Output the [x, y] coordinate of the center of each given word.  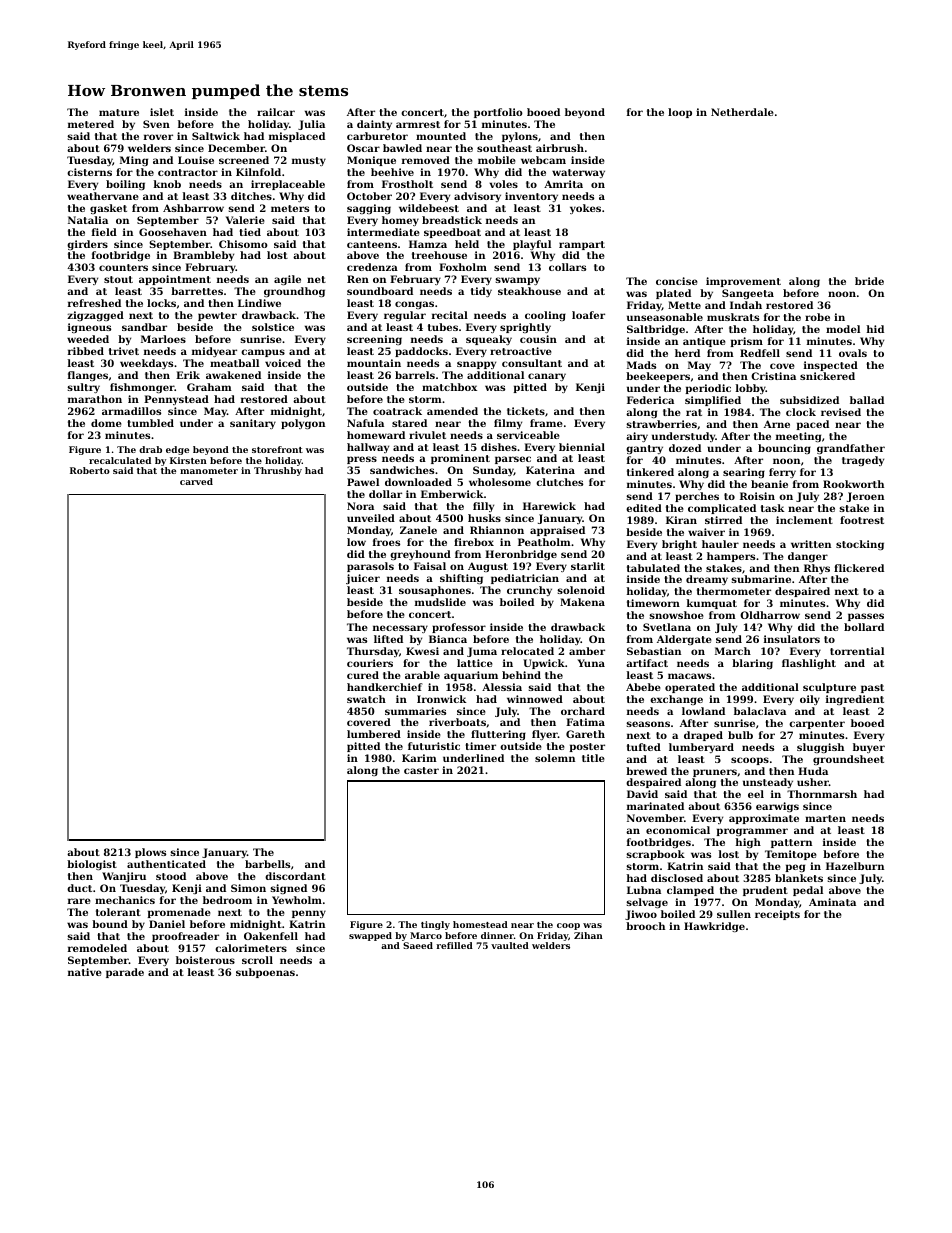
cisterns [89, 172]
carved [196, 481]
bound [110, 924]
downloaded [418, 482]
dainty [374, 125]
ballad [867, 400]
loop [680, 113]
